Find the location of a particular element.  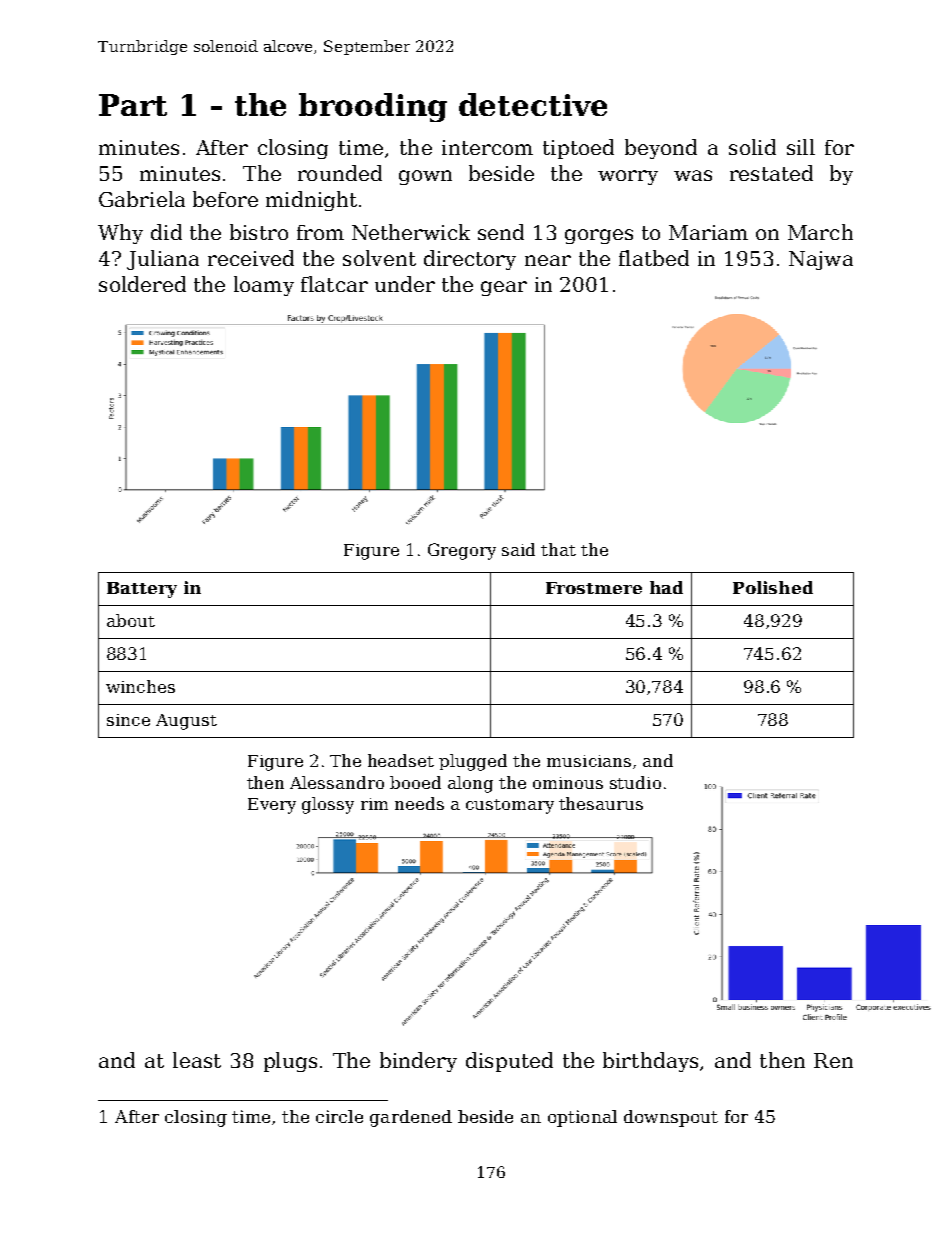

Najwa is located at coordinates (821, 260).
